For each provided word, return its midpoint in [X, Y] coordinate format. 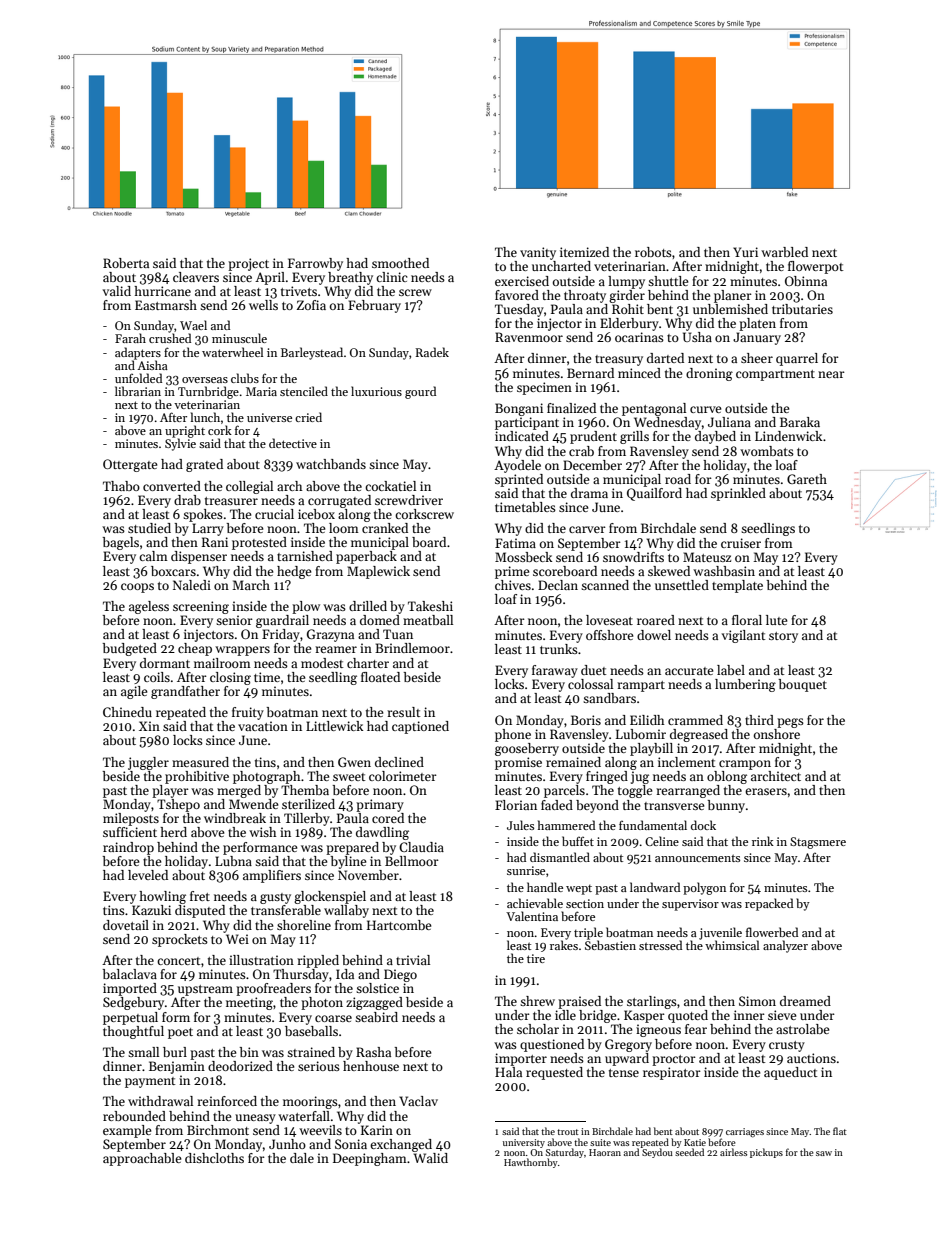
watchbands [331, 464]
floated [380, 677]
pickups [766, 1153]
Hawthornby [531, 1163]
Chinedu [127, 712]
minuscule [239, 338]
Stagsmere [818, 843]
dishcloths [214, 1158]
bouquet [802, 685]
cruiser [741, 543]
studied [149, 528]
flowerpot [816, 267]
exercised [522, 281]
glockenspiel [330, 897]
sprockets [180, 940]
